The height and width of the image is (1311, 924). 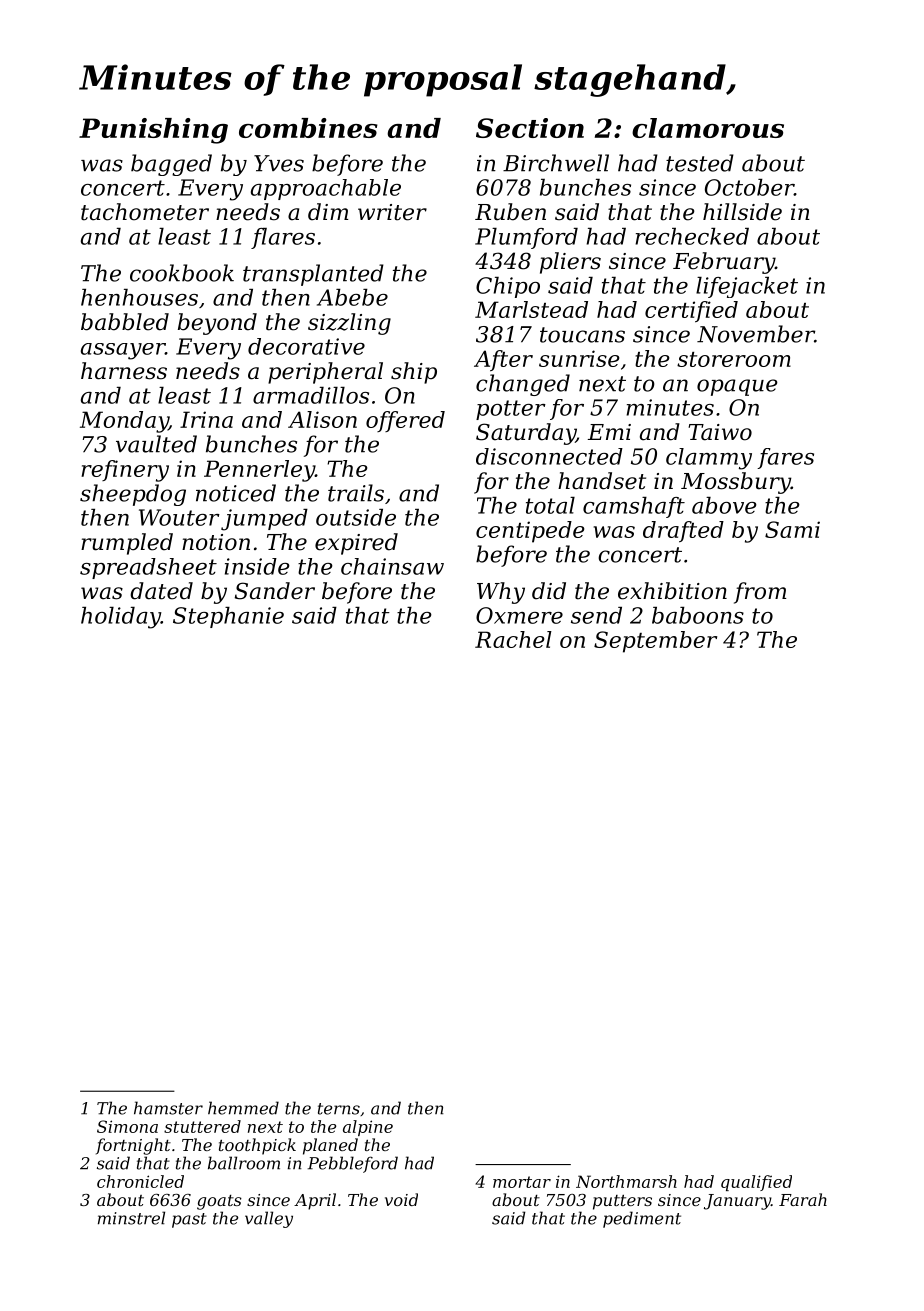 What do you see at coordinates (153, 131) in the image?
I see `Punishing` at bounding box center [153, 131].
